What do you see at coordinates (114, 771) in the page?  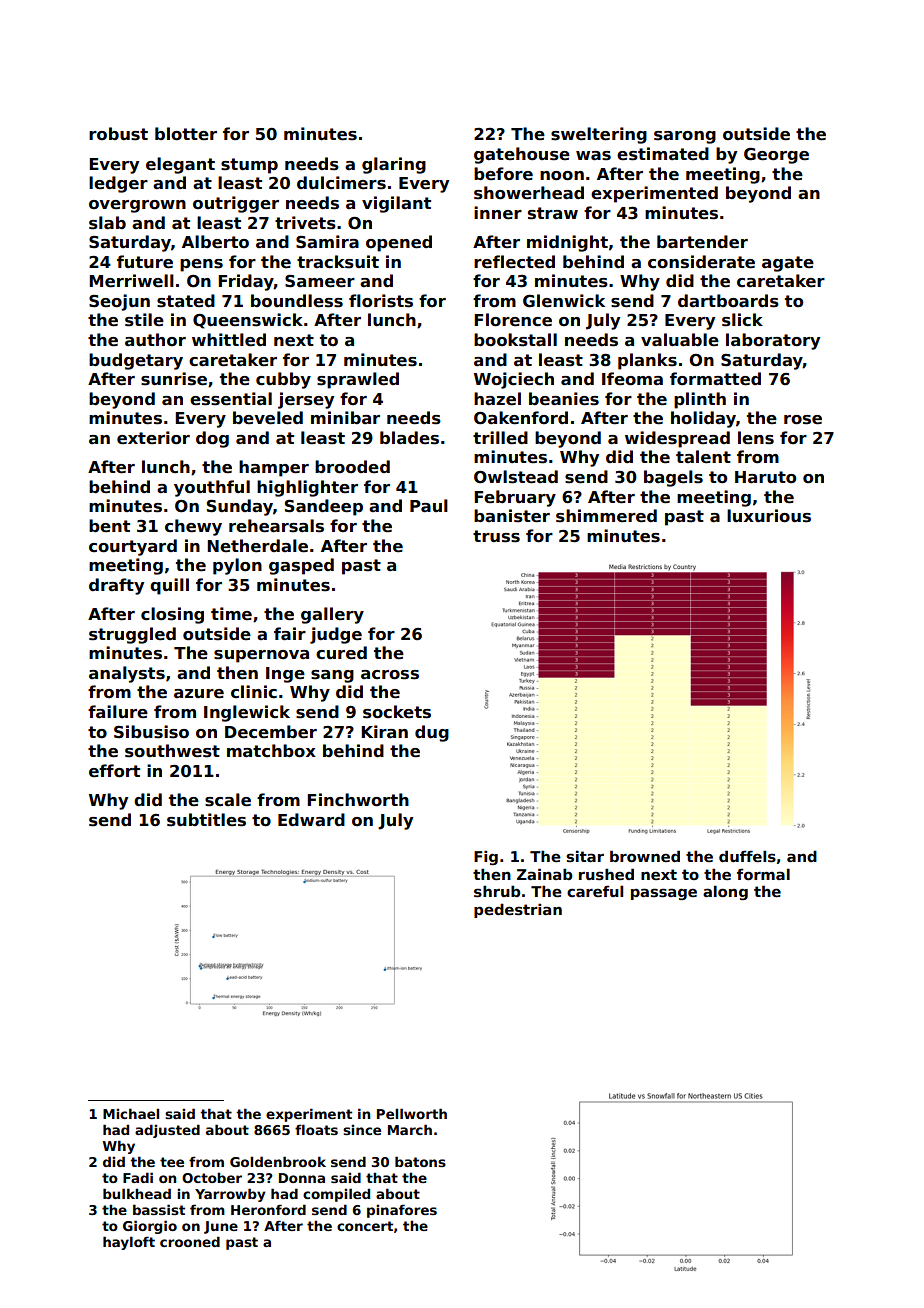 I see `effort` at bounding box center [114, 771].
